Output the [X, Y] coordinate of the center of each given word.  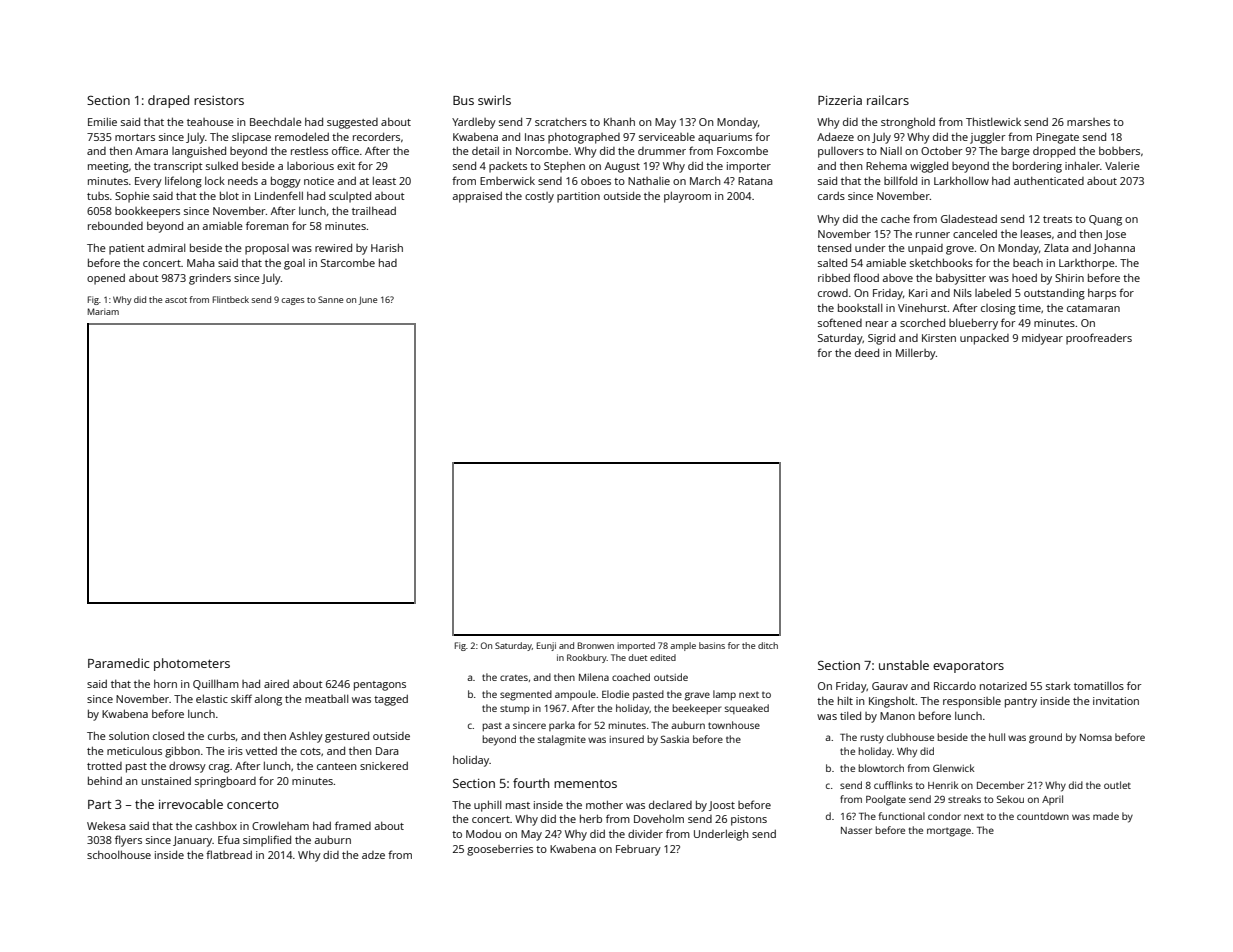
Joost [722, 806]
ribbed [834, 278]
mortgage [949, 832]
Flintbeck [231, 299]
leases [1036, 233]
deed [867, 352]
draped [168, 101]
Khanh [619, 121]
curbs [221, 736]
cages [293, 301]
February [638, 850]
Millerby [916, 354]
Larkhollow [961, 180]
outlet [1117, 785]
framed [353, 825]
